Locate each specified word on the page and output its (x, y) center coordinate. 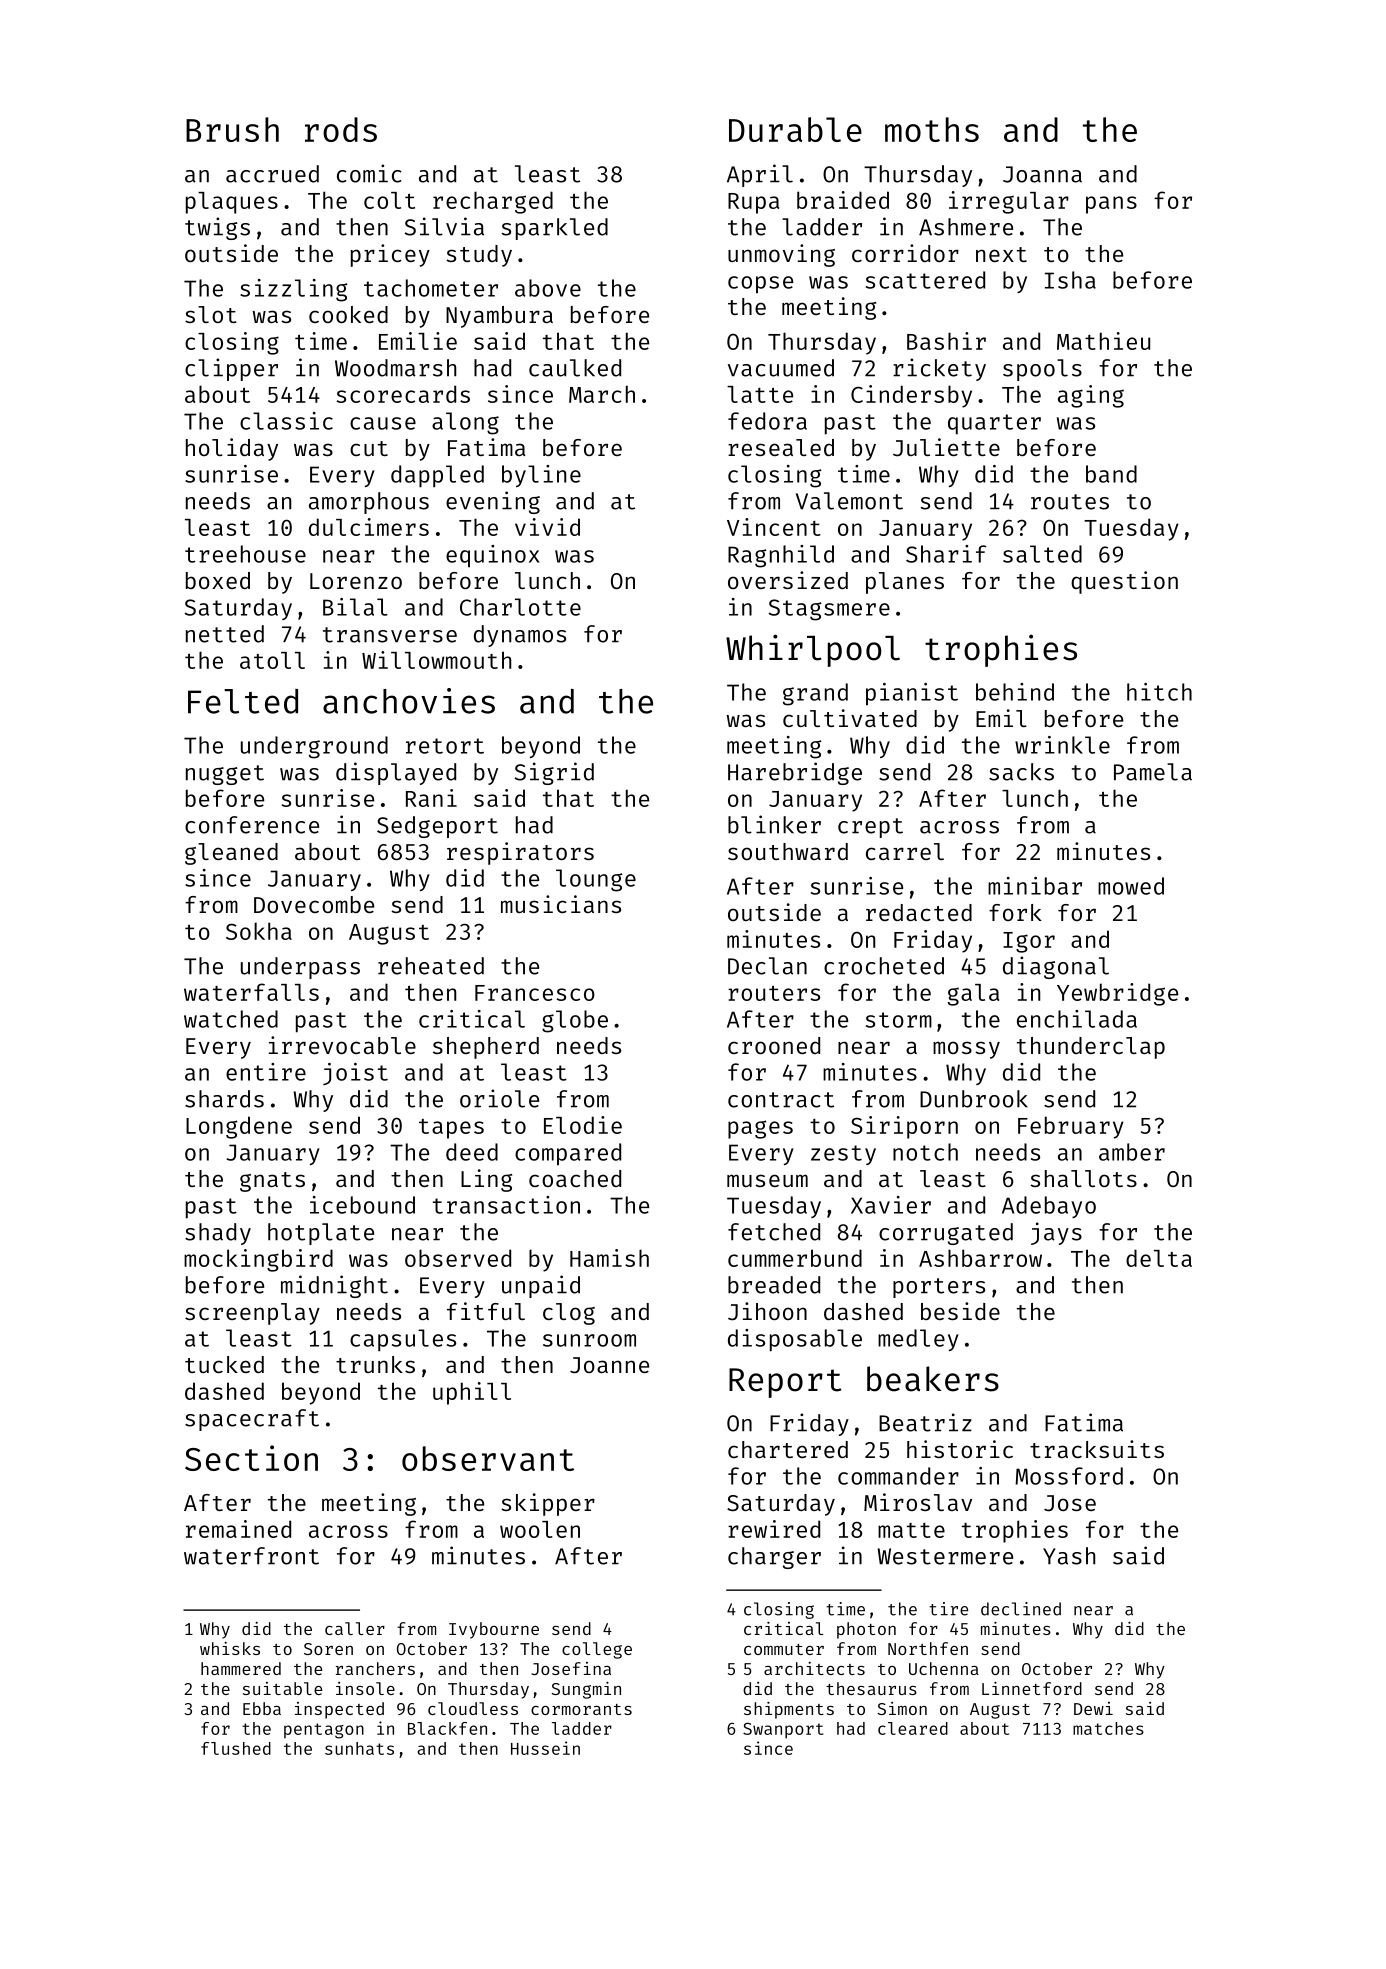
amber (1132, 1152)
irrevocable (342, 1045)
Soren (328, 1649)
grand (815, 694)
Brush (232, 129)
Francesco (535, 993)
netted (225, 634)
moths (932, 129)
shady (218, 1234)
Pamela (1153, 772)
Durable (795, 129)
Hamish (609, 1258)
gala (973, 995)
